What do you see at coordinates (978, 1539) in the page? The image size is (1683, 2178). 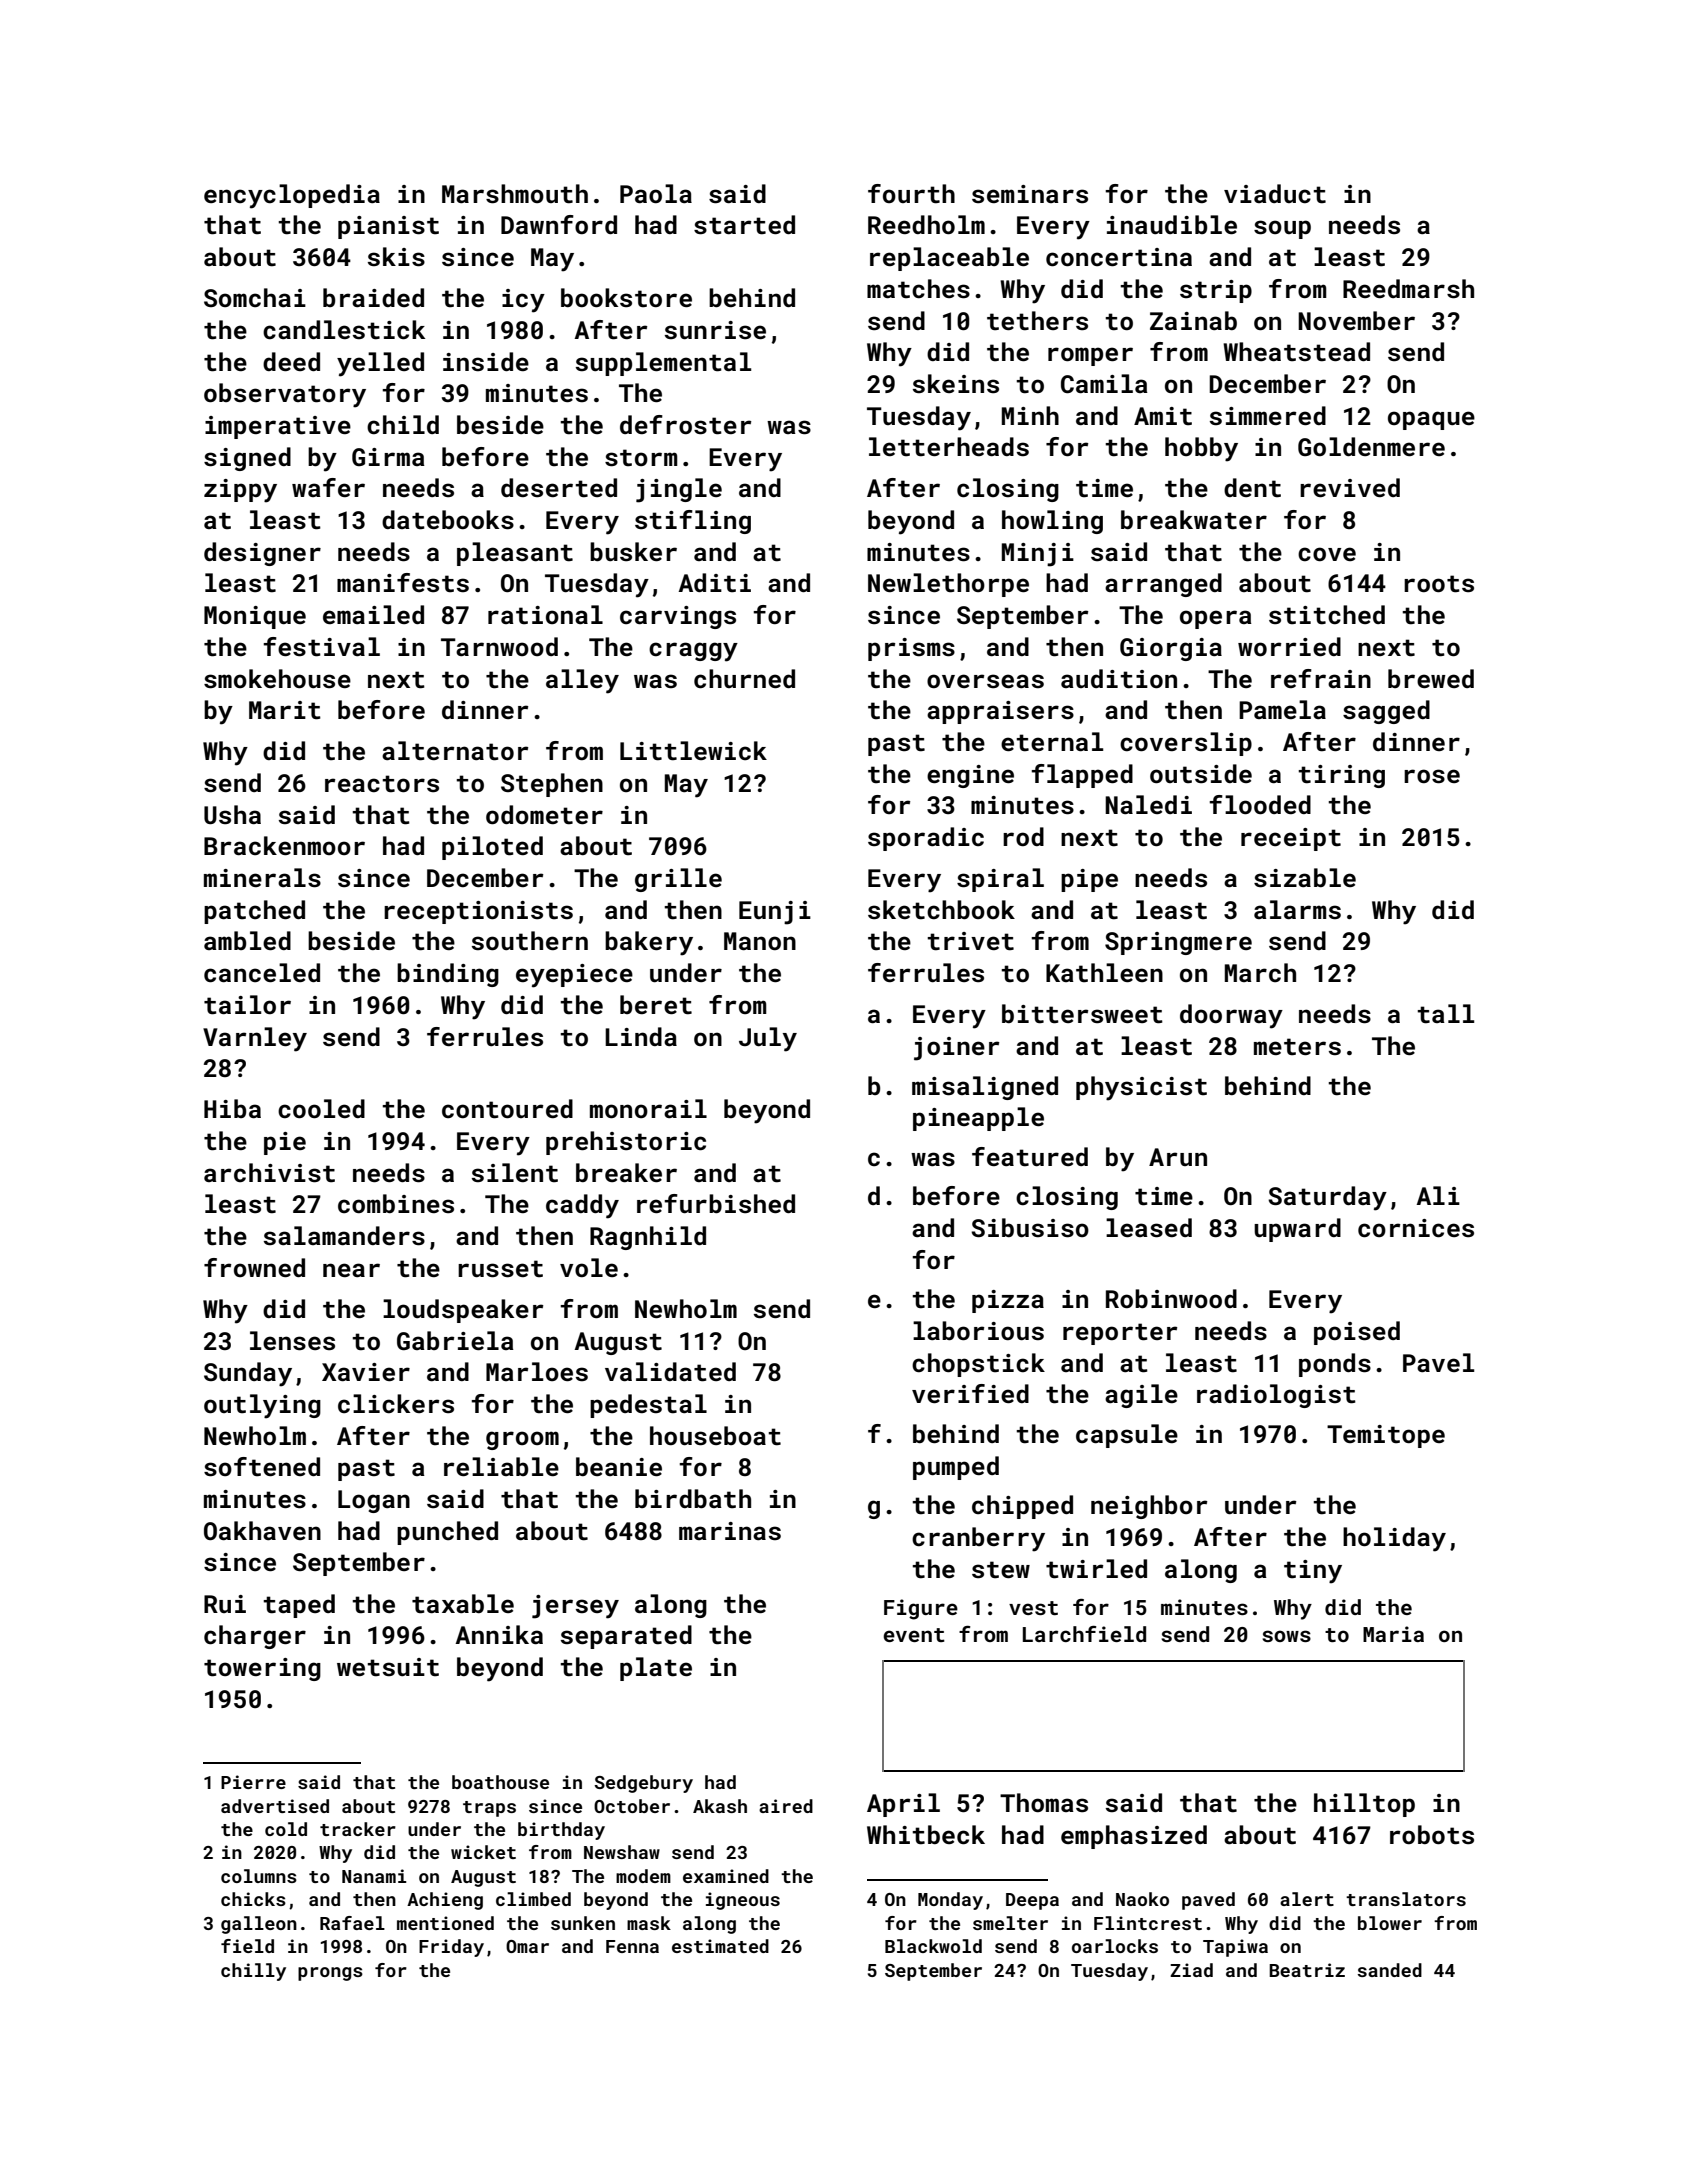 I see `cranberry` at bounding box center [978, 1539].
